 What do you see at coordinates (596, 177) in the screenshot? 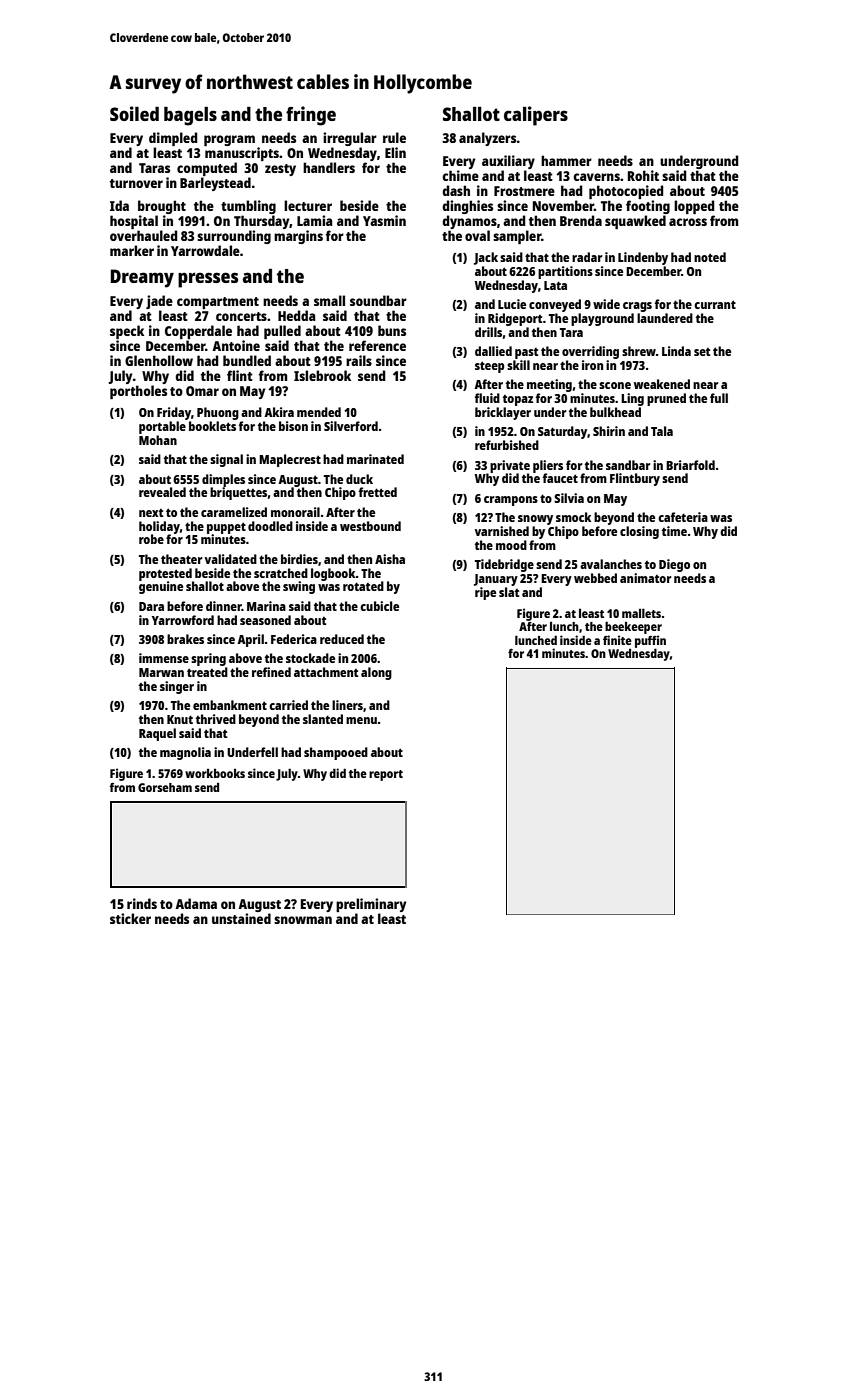
I see `caverns` at bounding box center [596, 177].
